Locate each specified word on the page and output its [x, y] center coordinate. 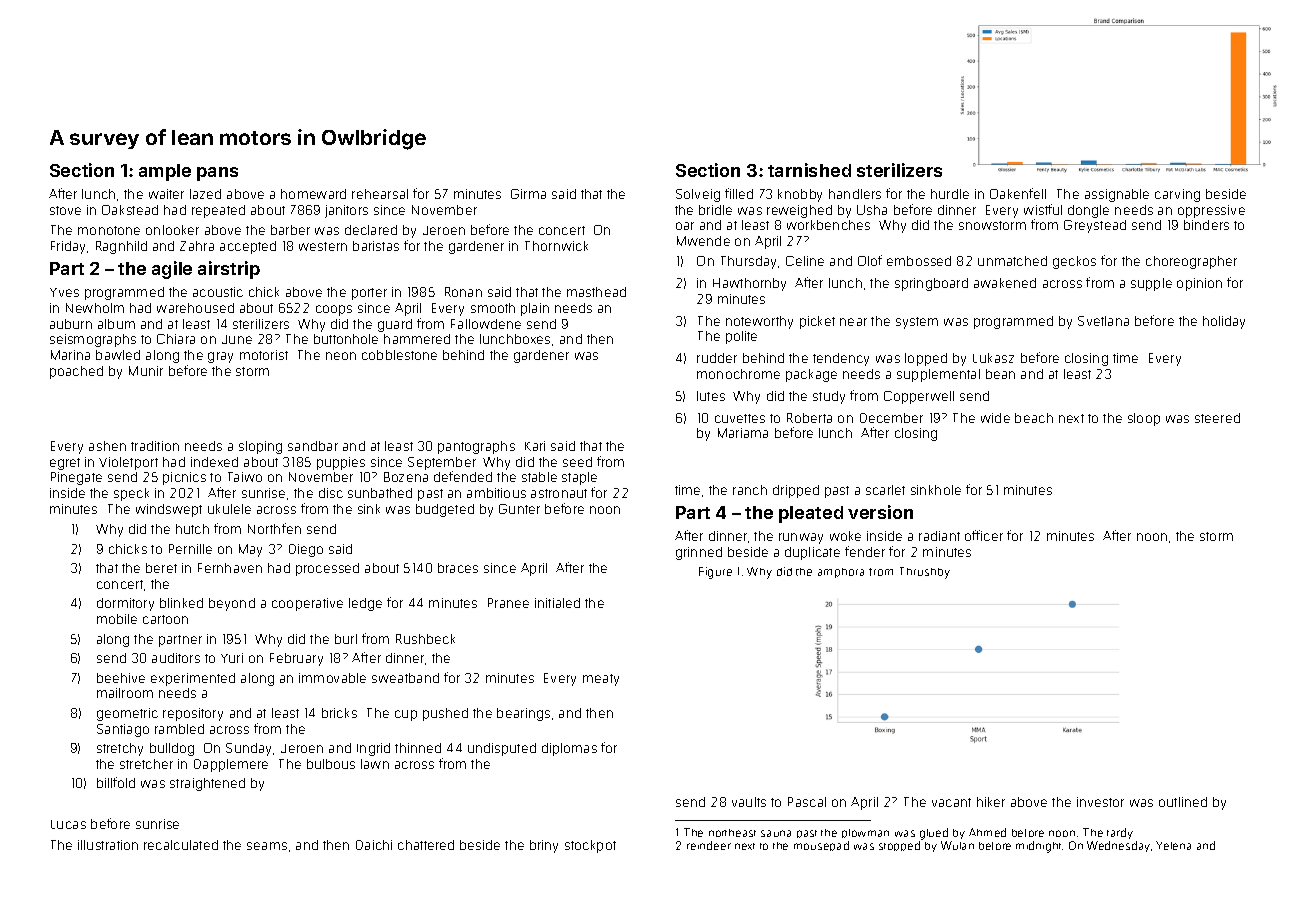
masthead [596, 292]
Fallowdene [486, 324]
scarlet [885, 490]
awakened [1005, 283]
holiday [1224, 322]
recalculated [181, 845]
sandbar [313, 446]
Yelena [1173, 845]
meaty [601, 680]
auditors [176, 658]
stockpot [590, 846]
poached [76, 372]
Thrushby [925, 573]
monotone [109, 230]
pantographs [476, 447]
